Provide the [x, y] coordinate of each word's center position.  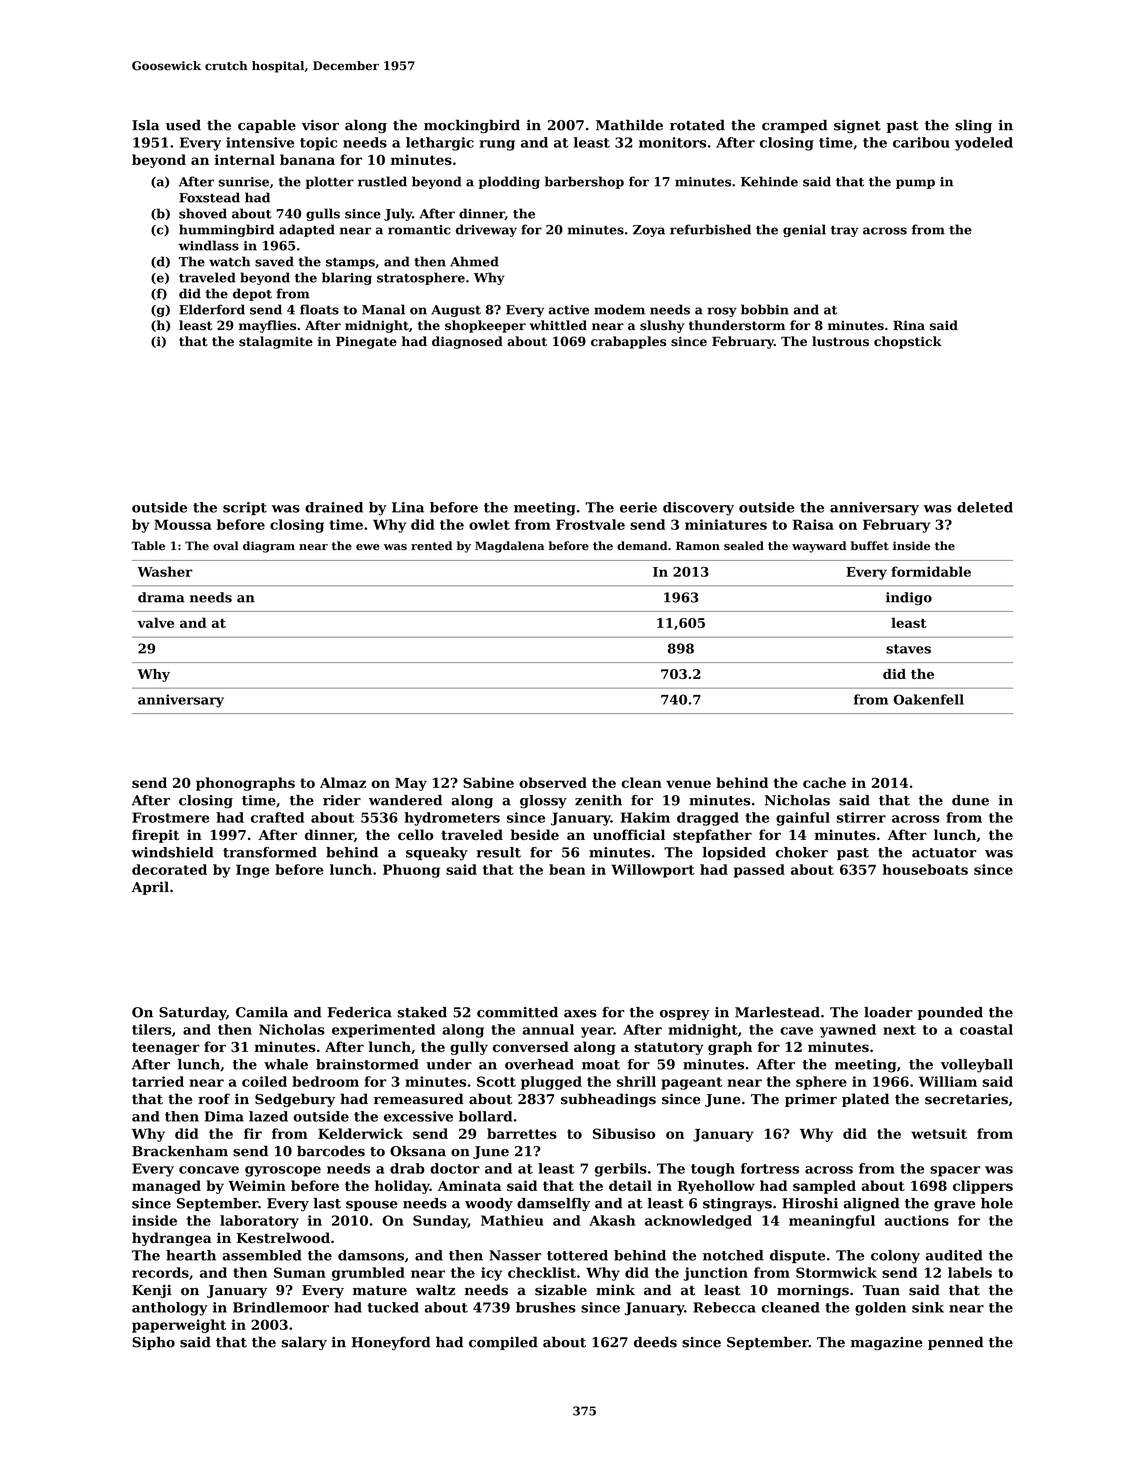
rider [342, 800]
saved [274, 261]
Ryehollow [716, 1187]
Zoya [649, 231]
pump [915, 184]
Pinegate [366, 342]
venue [688, 784]
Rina [909, 325]
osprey [685, 1015]
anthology [170, 1309]
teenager [166, 1048]
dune [970, 800]
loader [888, 1012]
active [569, 310]
